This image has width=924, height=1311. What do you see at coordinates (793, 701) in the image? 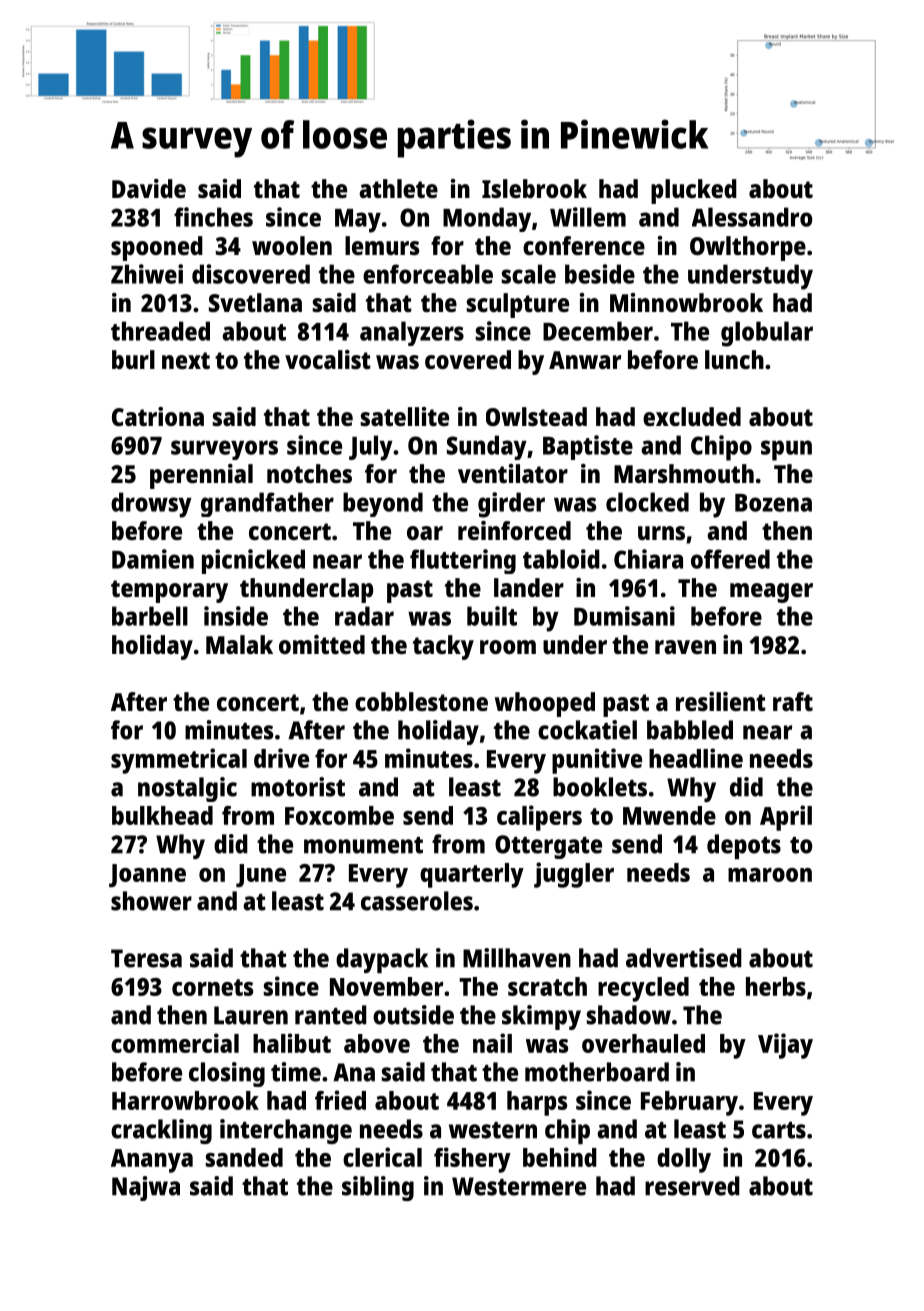
I see `raft` at bounding box center [793, 701].
